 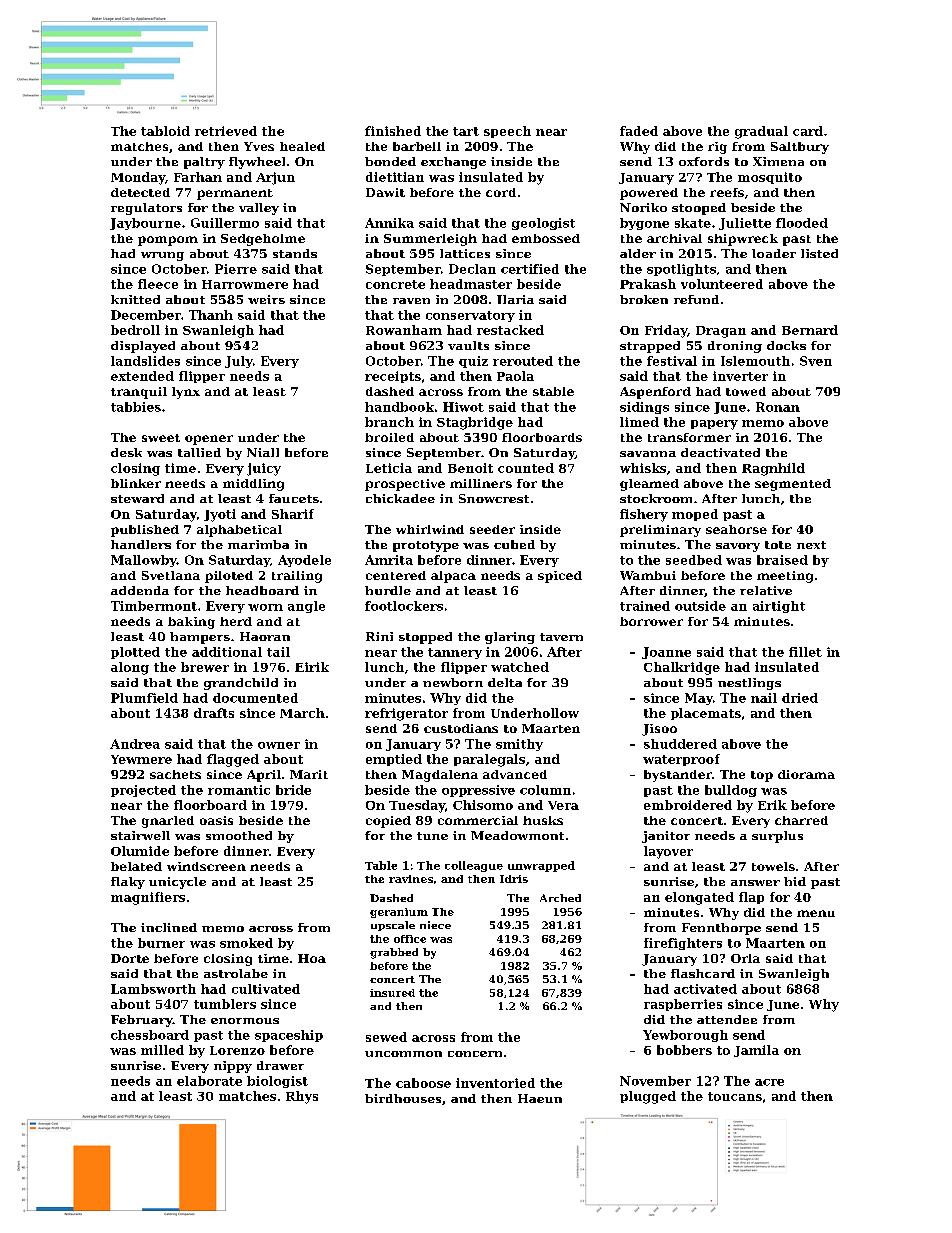 What do you see at coordinates (392, 993) in the screenshot?
I see `insured` at bounding box center [392, 993].
